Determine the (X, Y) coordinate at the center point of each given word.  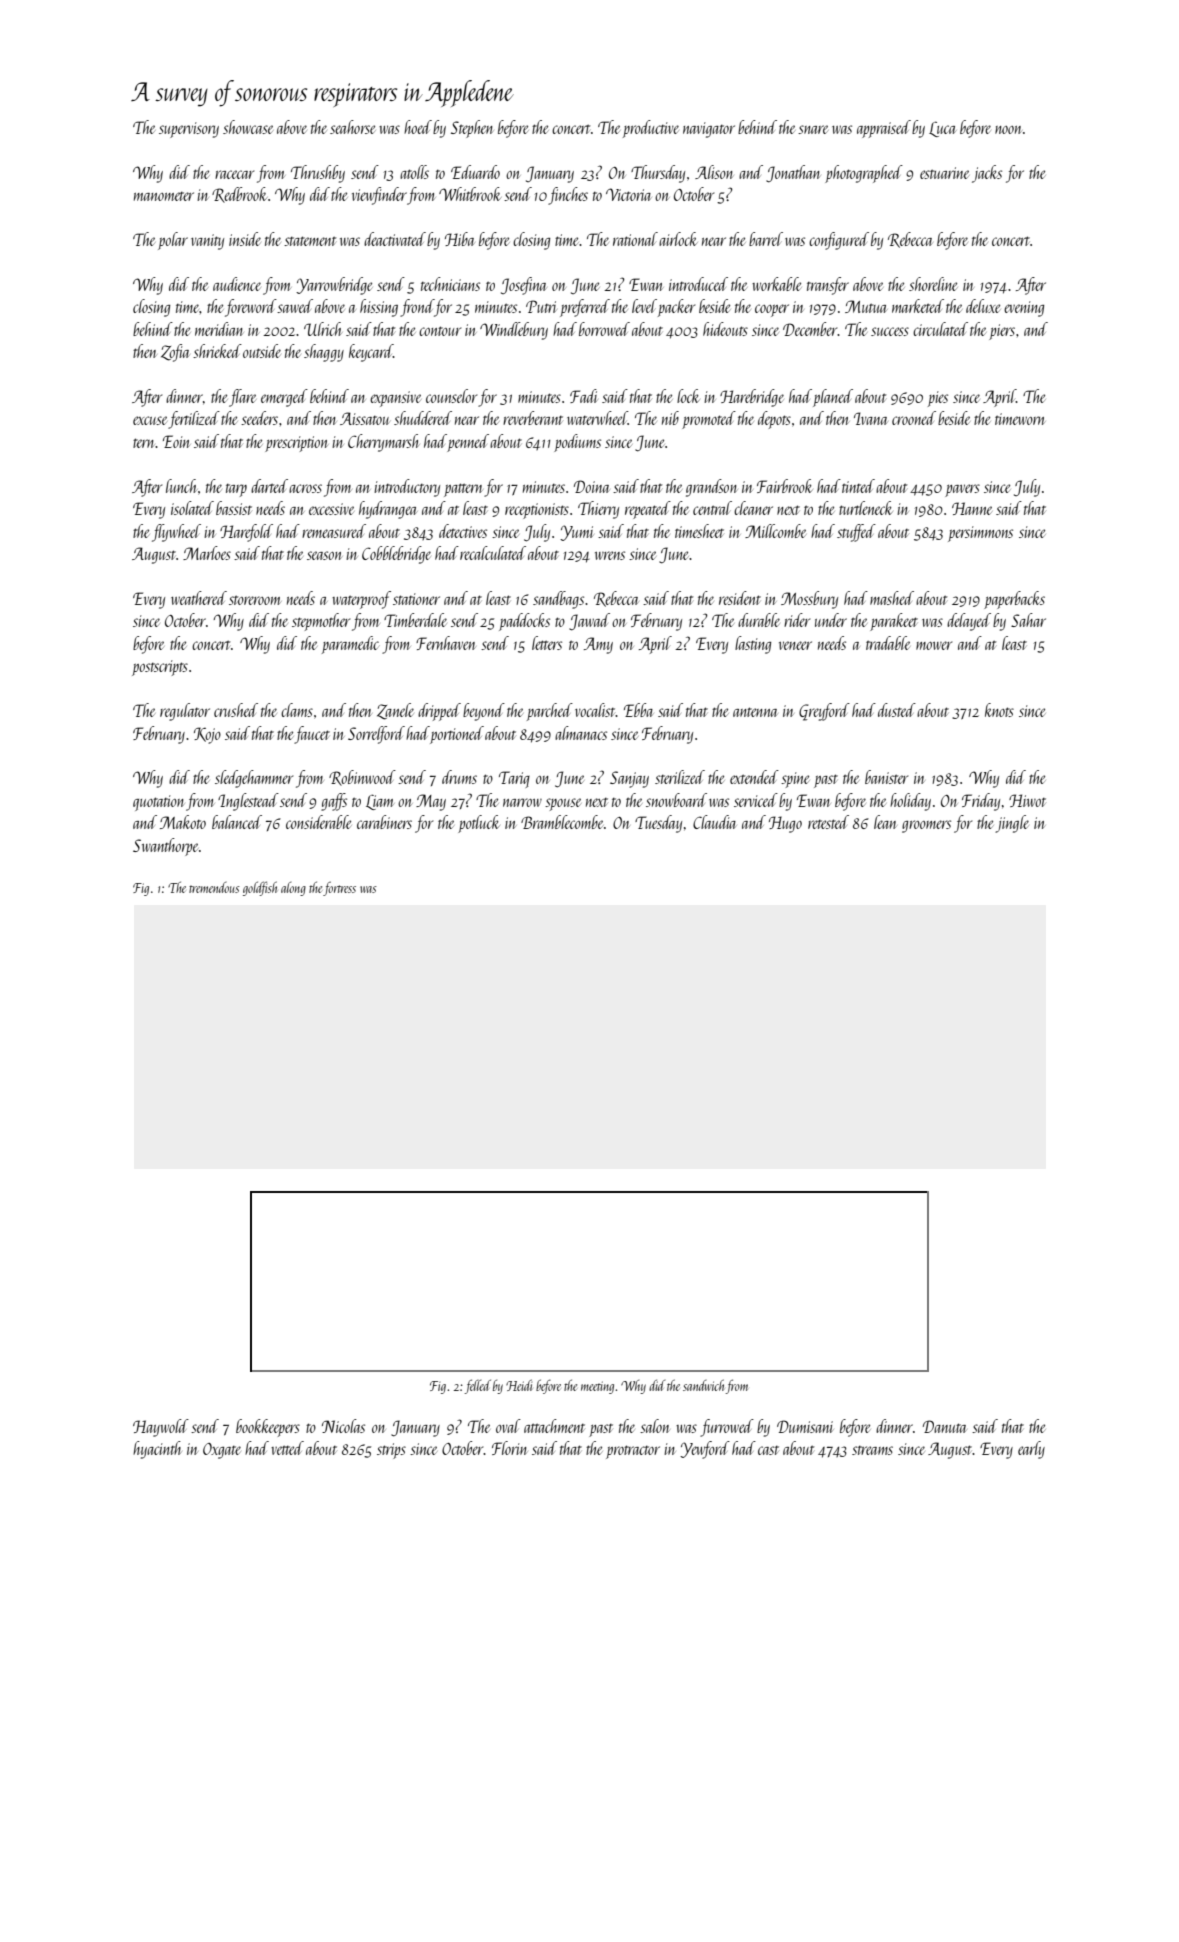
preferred (585, 308)
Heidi (519, 1385)
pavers (962, 490)
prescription (296, 444)
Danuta (944, 1426)
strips (391, 1451)
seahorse (353, 127)
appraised (884, 129)
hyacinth (157, 1450)
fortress (339, 889)
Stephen (472, 129)
